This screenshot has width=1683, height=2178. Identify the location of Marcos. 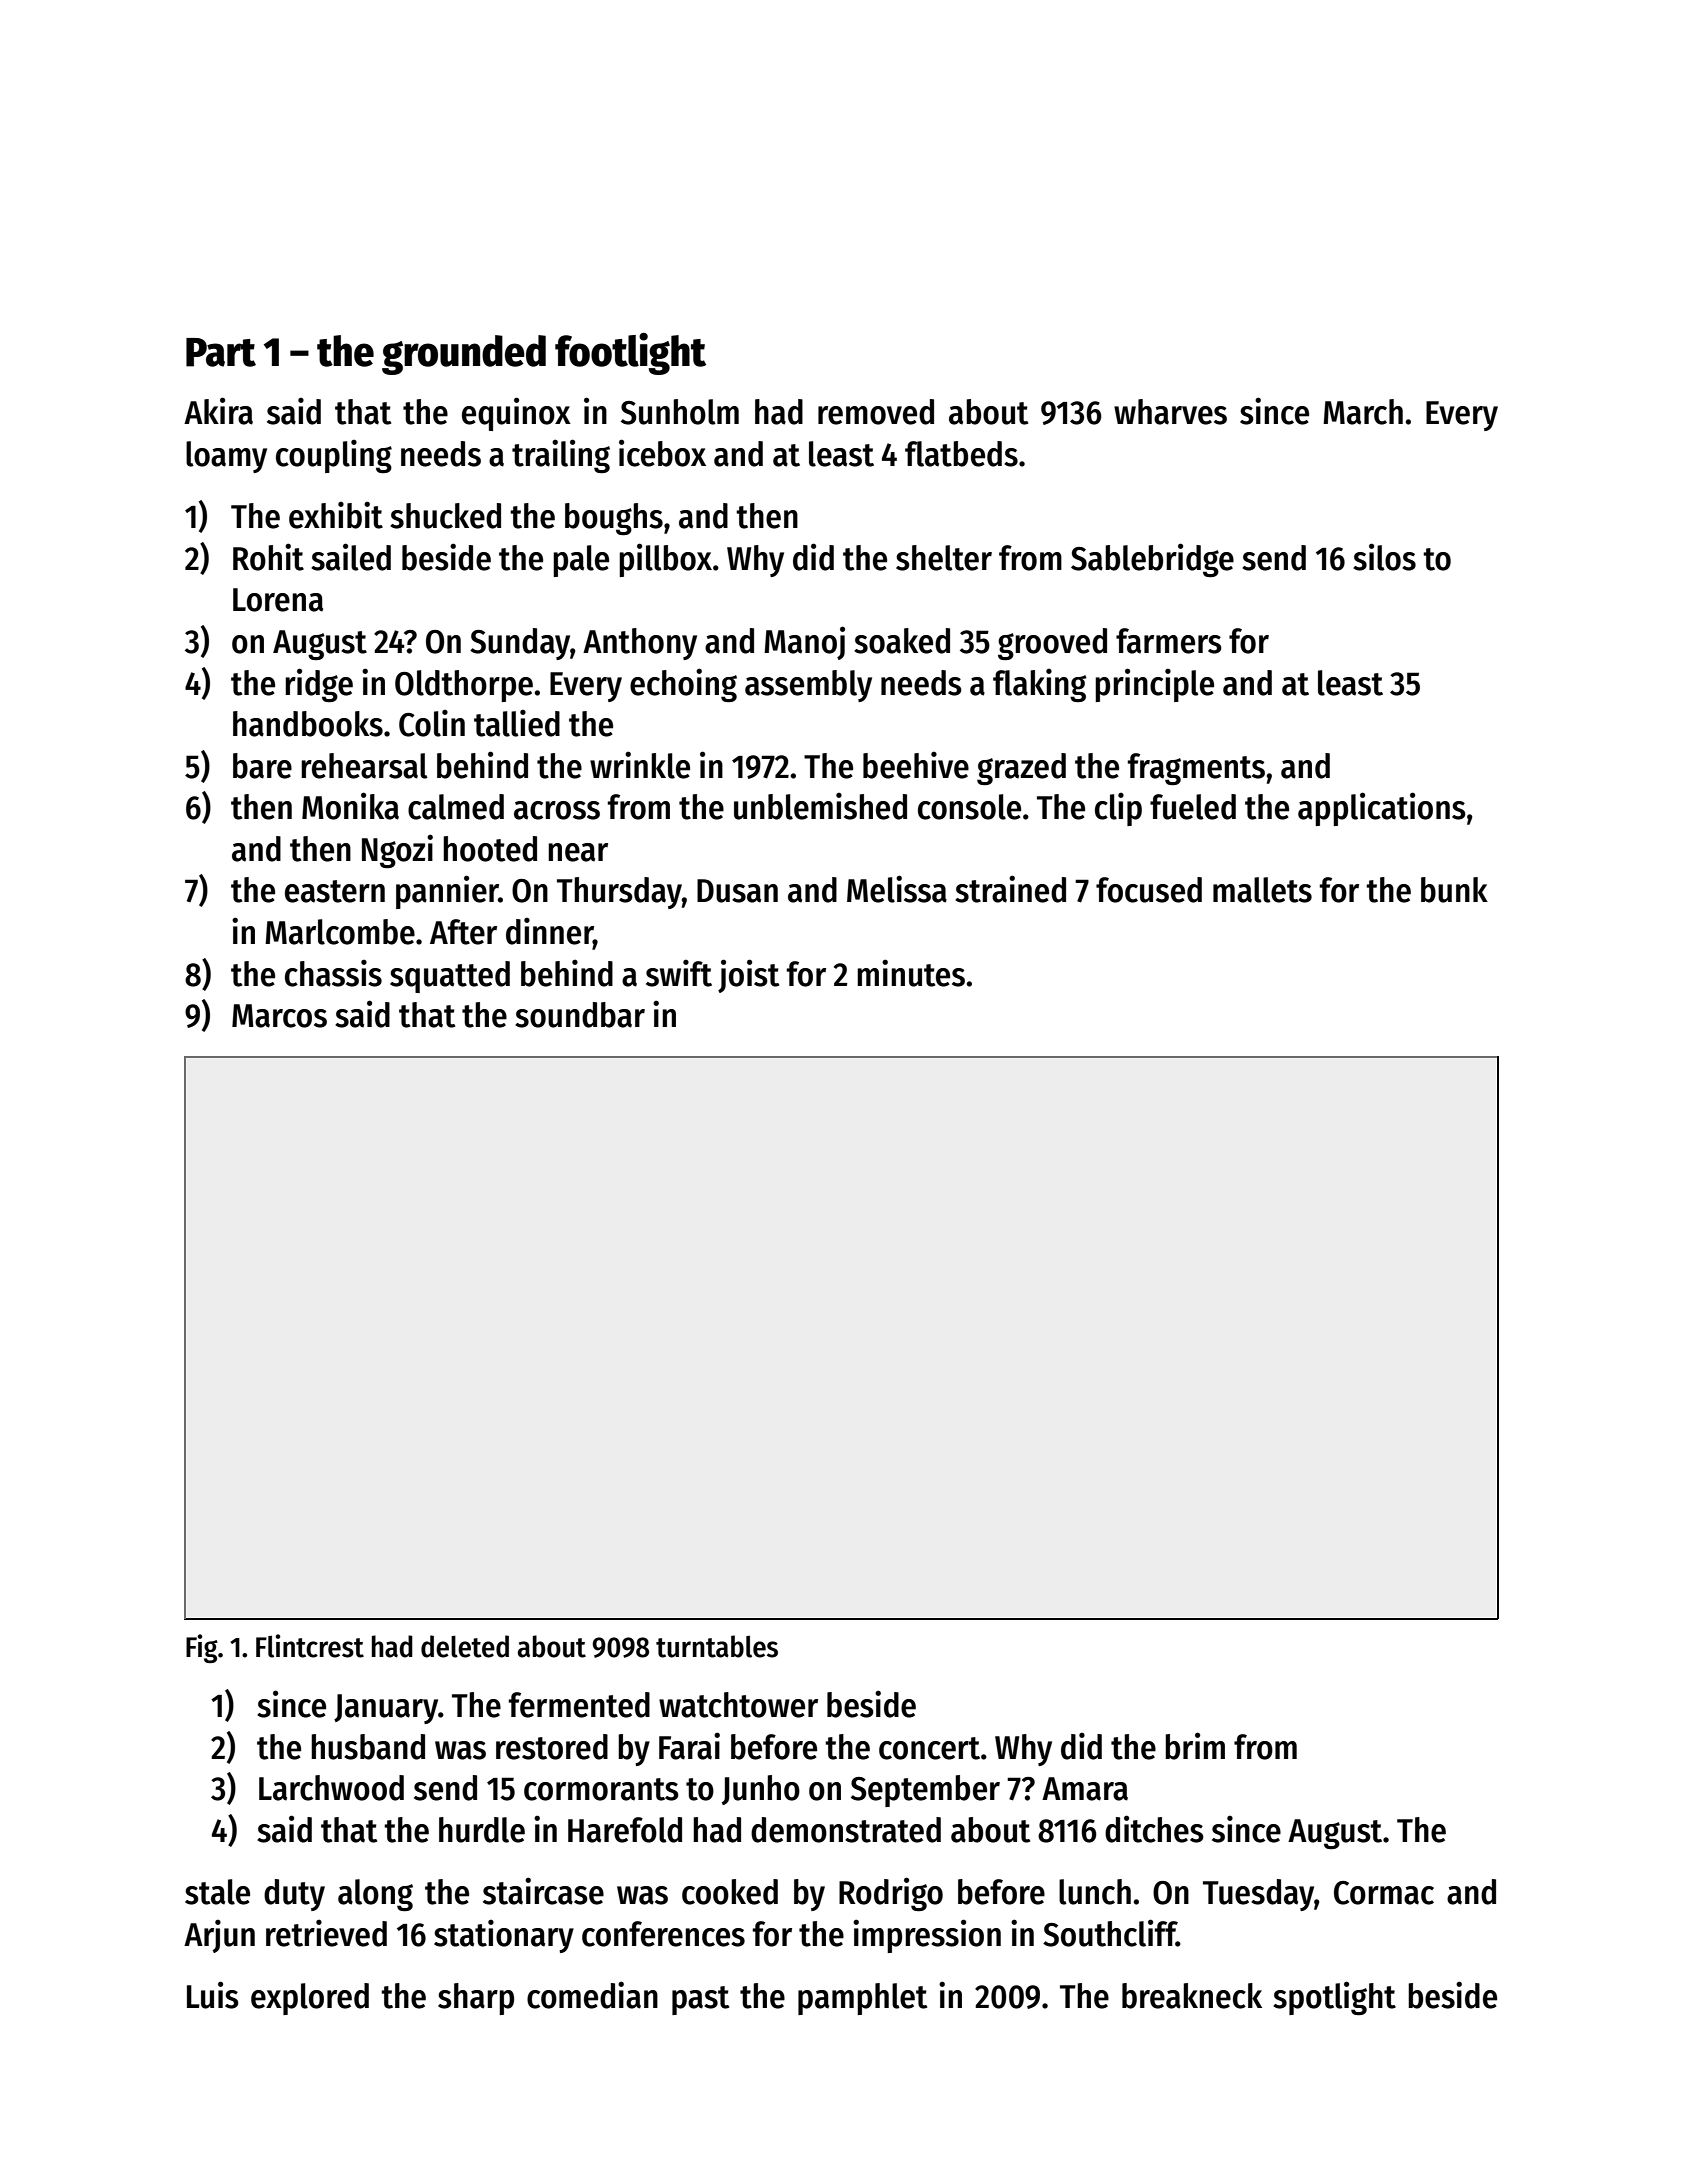
(279, 1016).
